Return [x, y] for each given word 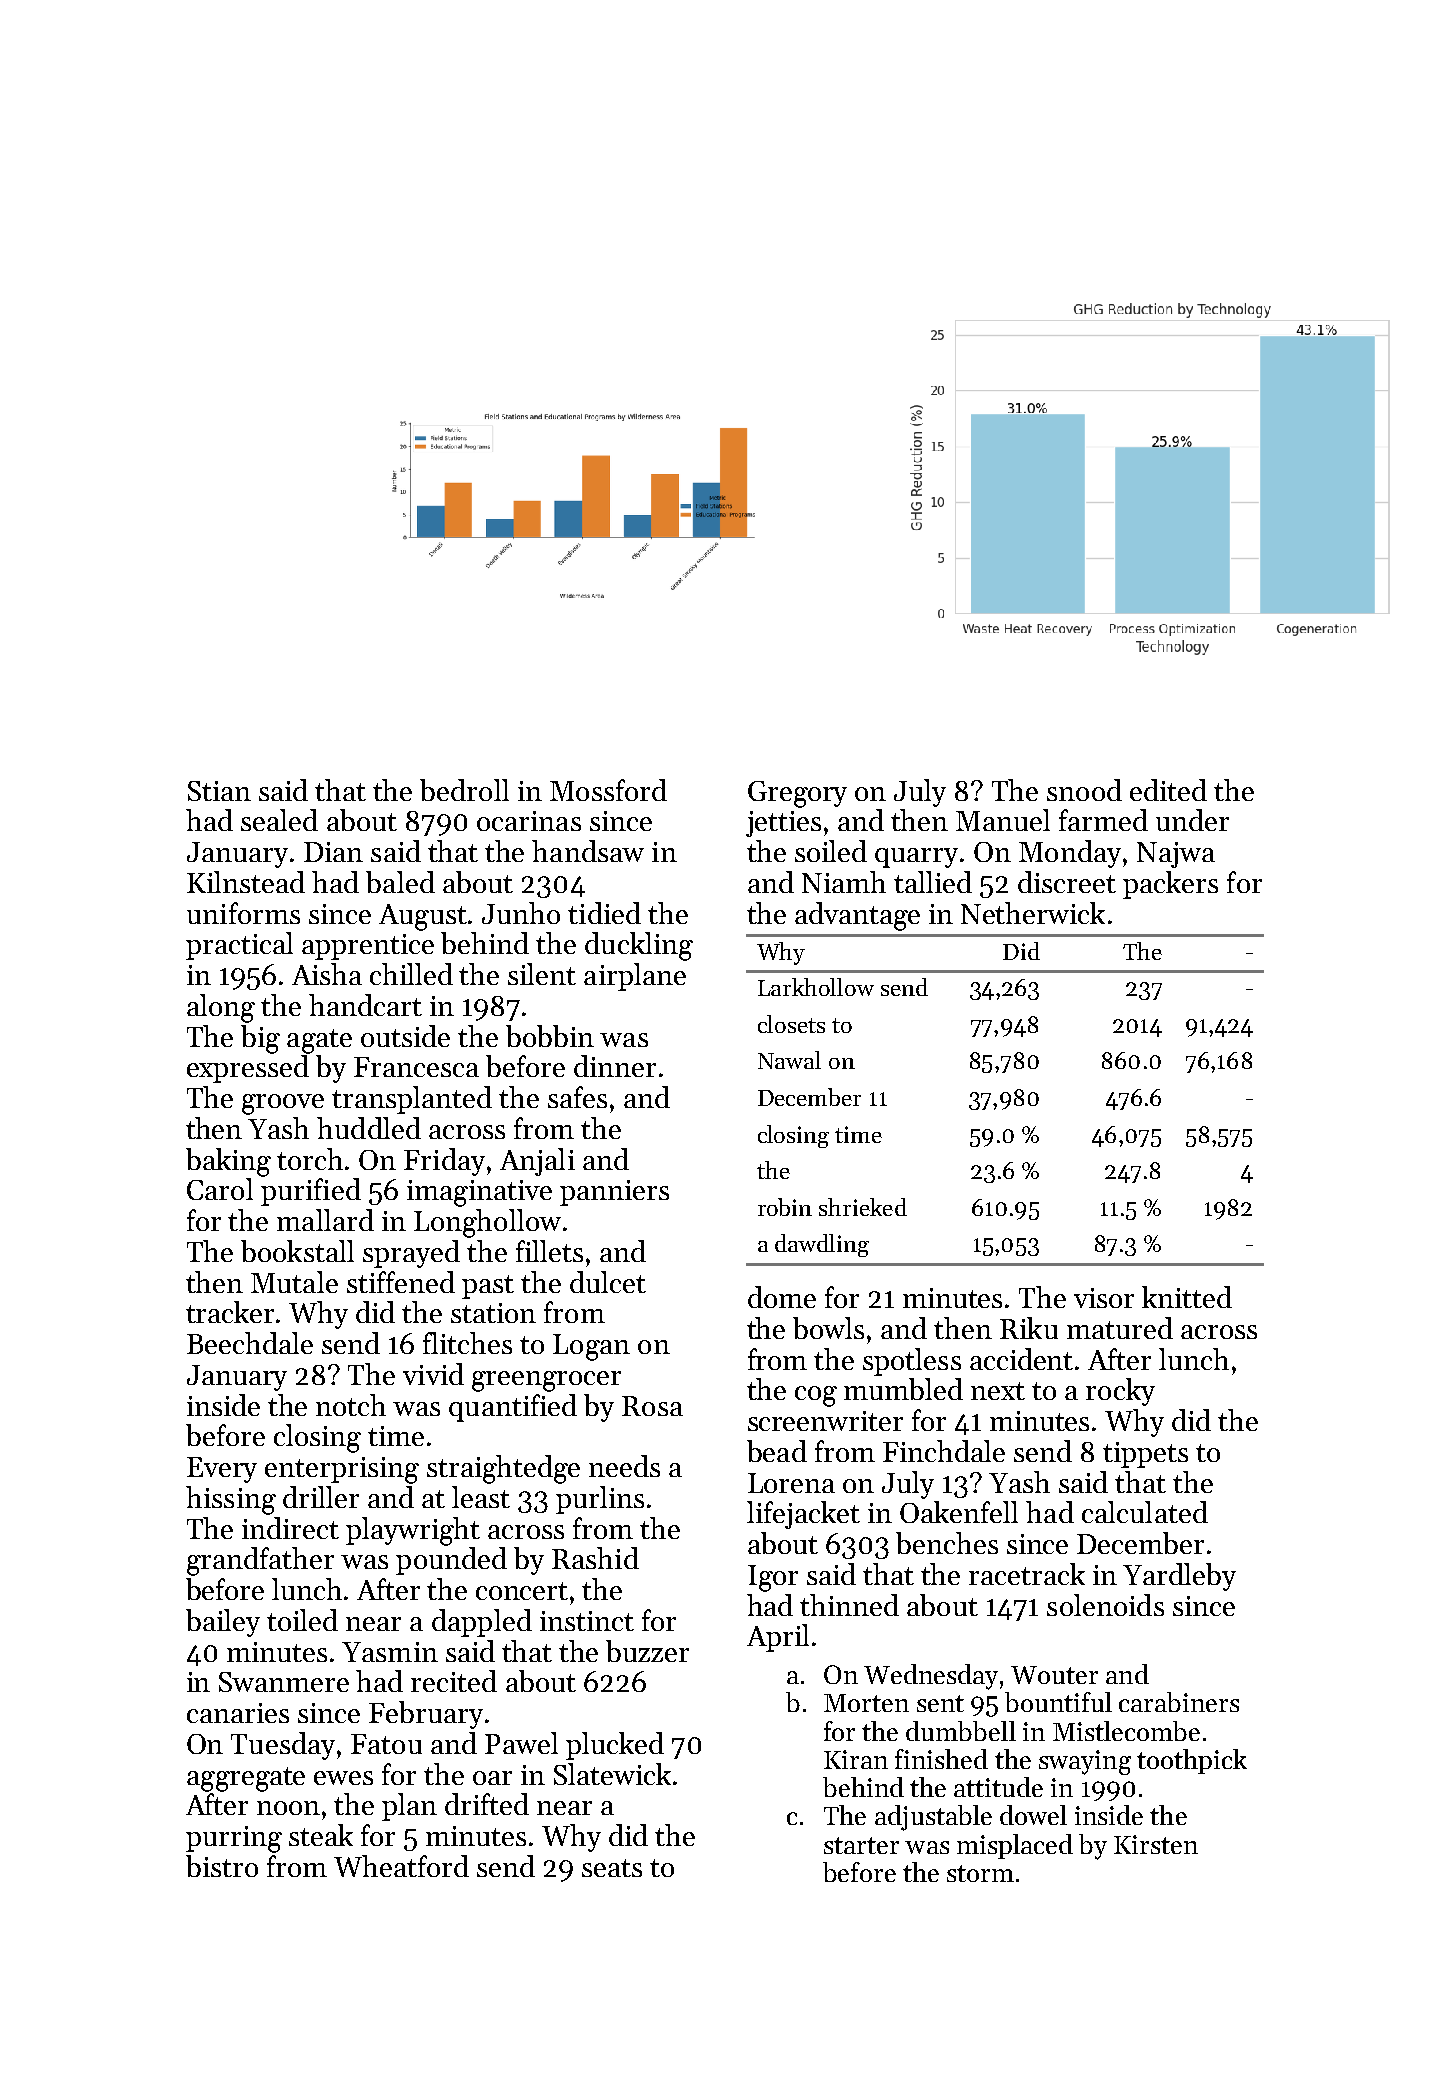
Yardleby [1179, 1577]
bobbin [550, 1036]
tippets [1145, 1455]
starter [861, 1845]
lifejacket [803, 1515]
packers [1170, 885]
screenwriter [825, 1421]
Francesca [416, 1067]
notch [351, 1405]
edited [1168, 790]
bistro [222, 1866]
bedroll [464, 790]
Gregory [797, 794]
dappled [482, 1623]
